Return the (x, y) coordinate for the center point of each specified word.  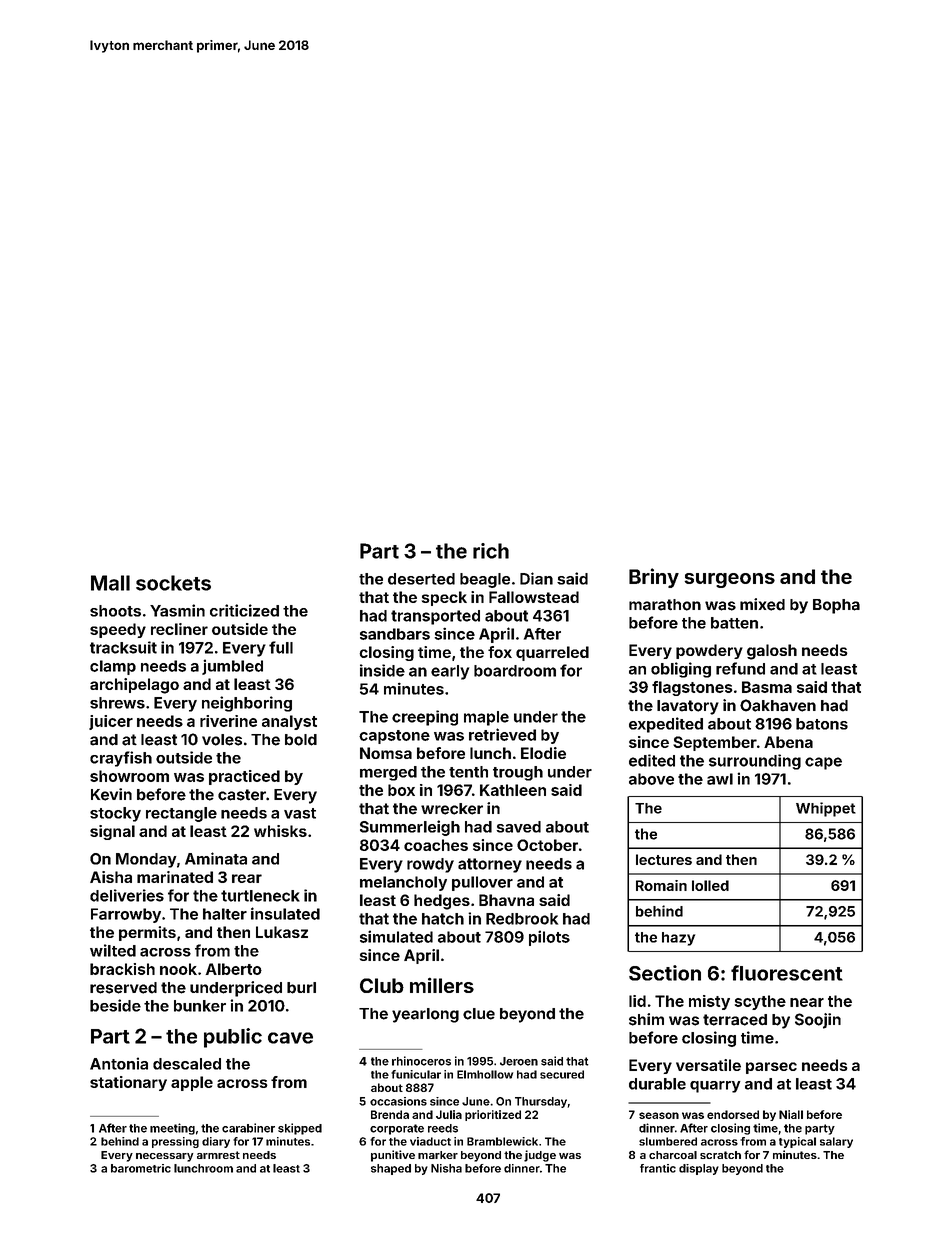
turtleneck (260, 896)
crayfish (121, 759)
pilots (549, 938)
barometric (141, 1168)
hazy (678, 939)
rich (491, 551)
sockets (173, 583)
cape (823, 763)
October (547, 845)
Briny (654, 578)
